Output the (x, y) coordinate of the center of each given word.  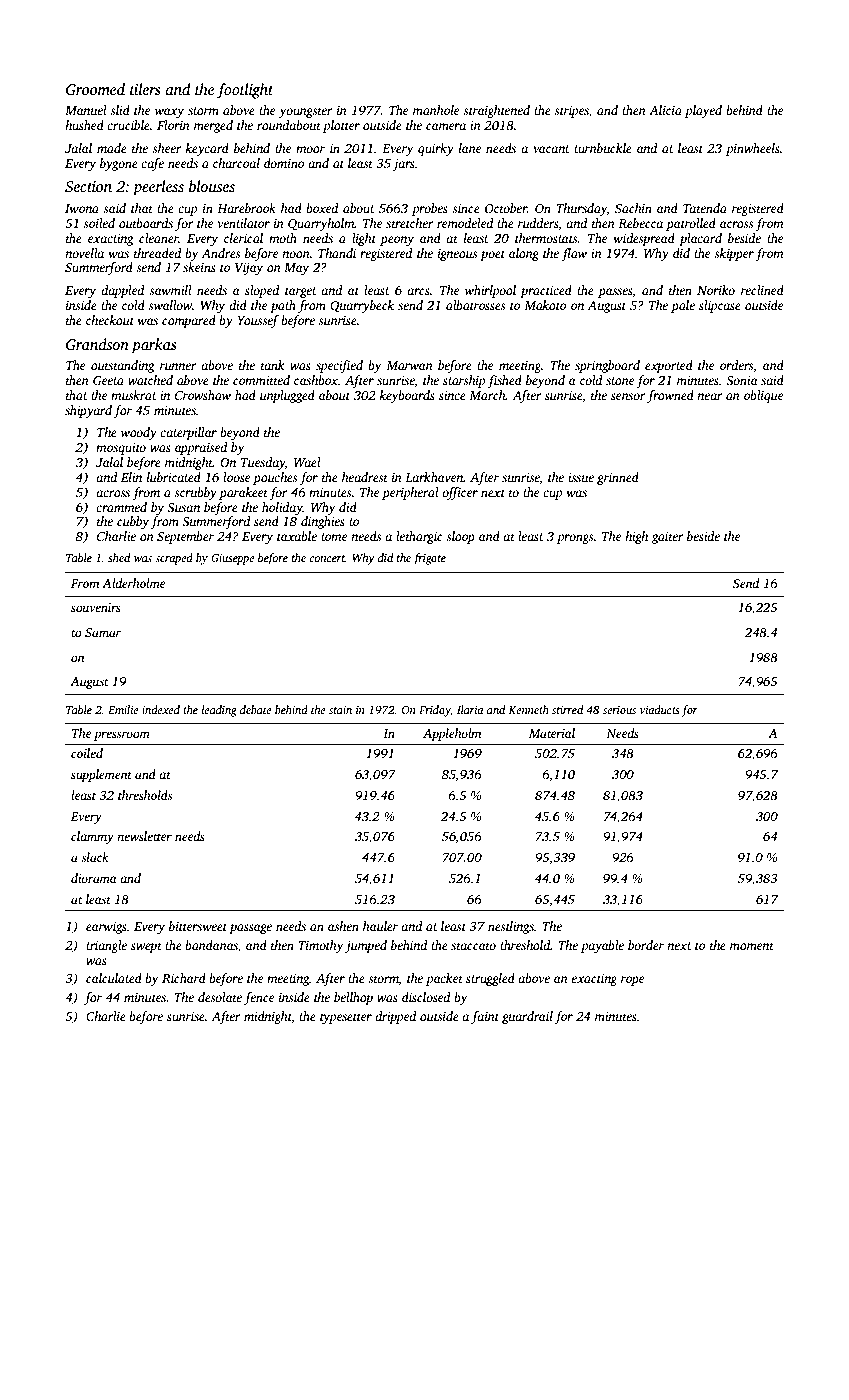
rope (632, 981)
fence (259, 998)
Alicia (665, 110)
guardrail (527, 1017)
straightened (496, 111)
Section (88, 187)
